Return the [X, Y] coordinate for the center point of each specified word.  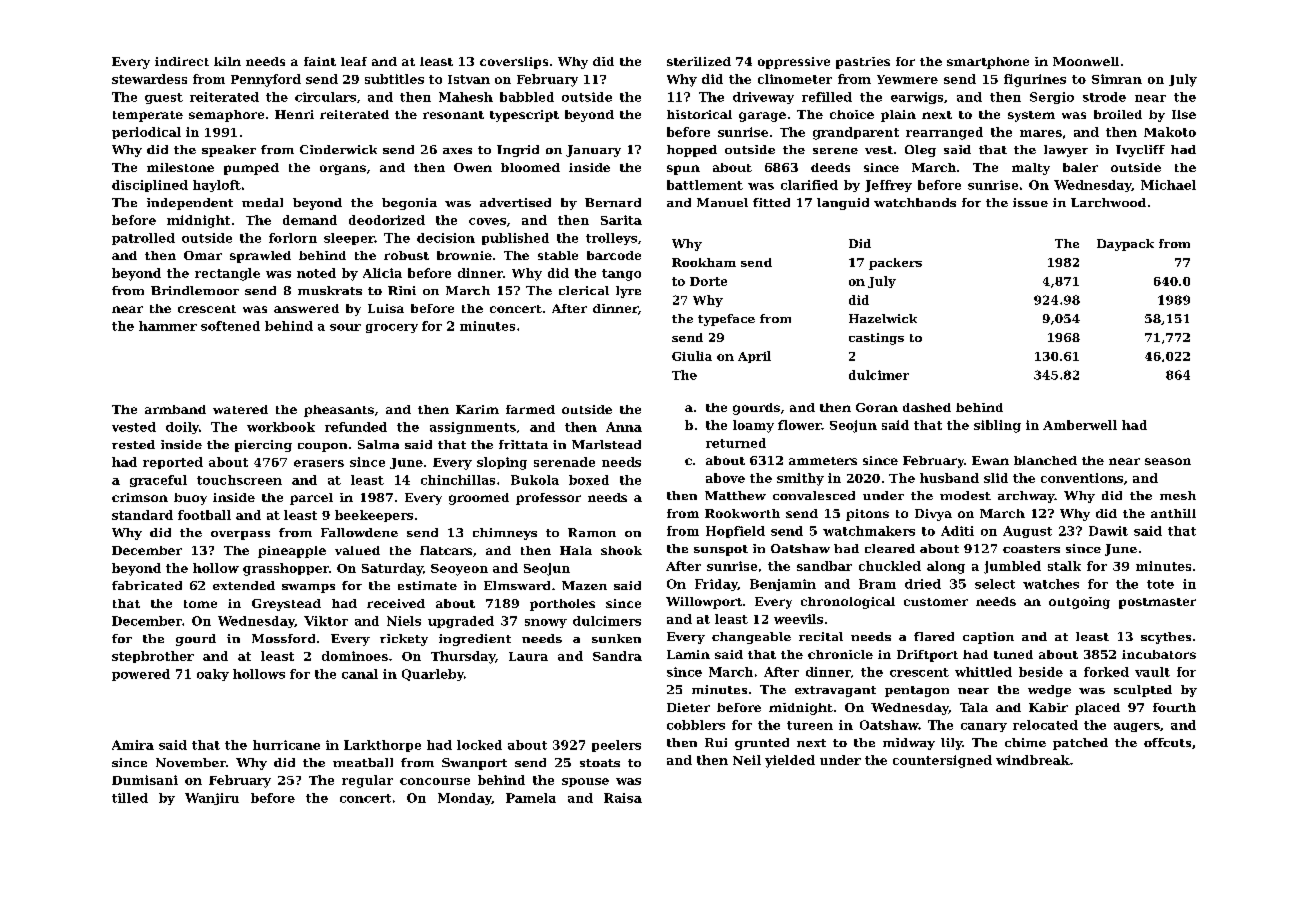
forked [1106, 672]
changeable [751, 638]
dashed [927, 407]
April [754, 357]
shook [621, 550]
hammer [168, 326]
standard [142, 515]
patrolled [143, 239]
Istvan [469, 79]
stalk [1064, 566]
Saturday [392, 569]
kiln [227, 61]
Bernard [613, 202]
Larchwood [1108, 202]
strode [1104, 97]
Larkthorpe [382, 746]
